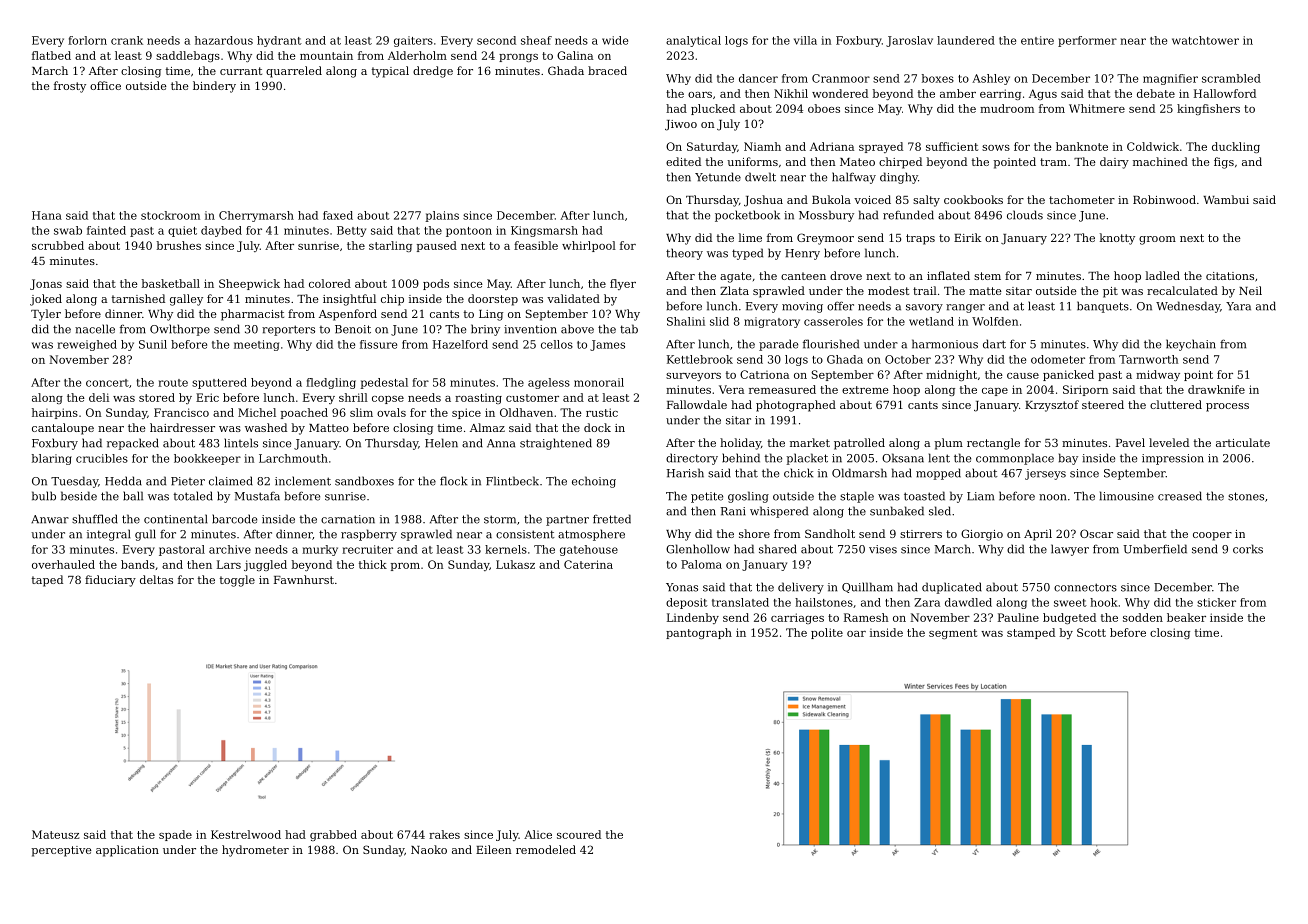 The image size is (1308, 924). Describe the element at coordinates (55, 834) in the screenshot. I see `Mateusz` at that location.
